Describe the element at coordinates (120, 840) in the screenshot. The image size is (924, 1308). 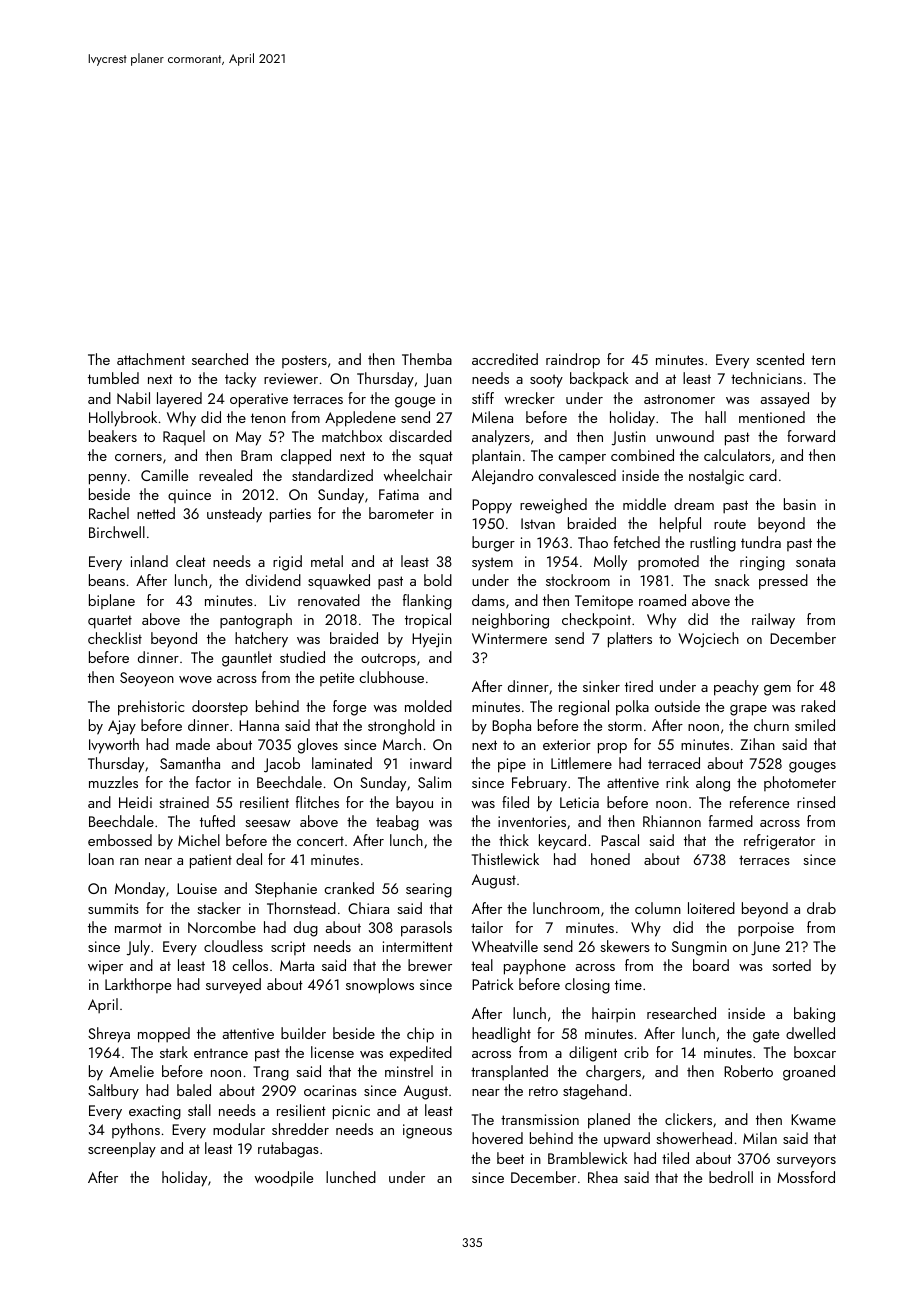
I see `embossed` at that location.
